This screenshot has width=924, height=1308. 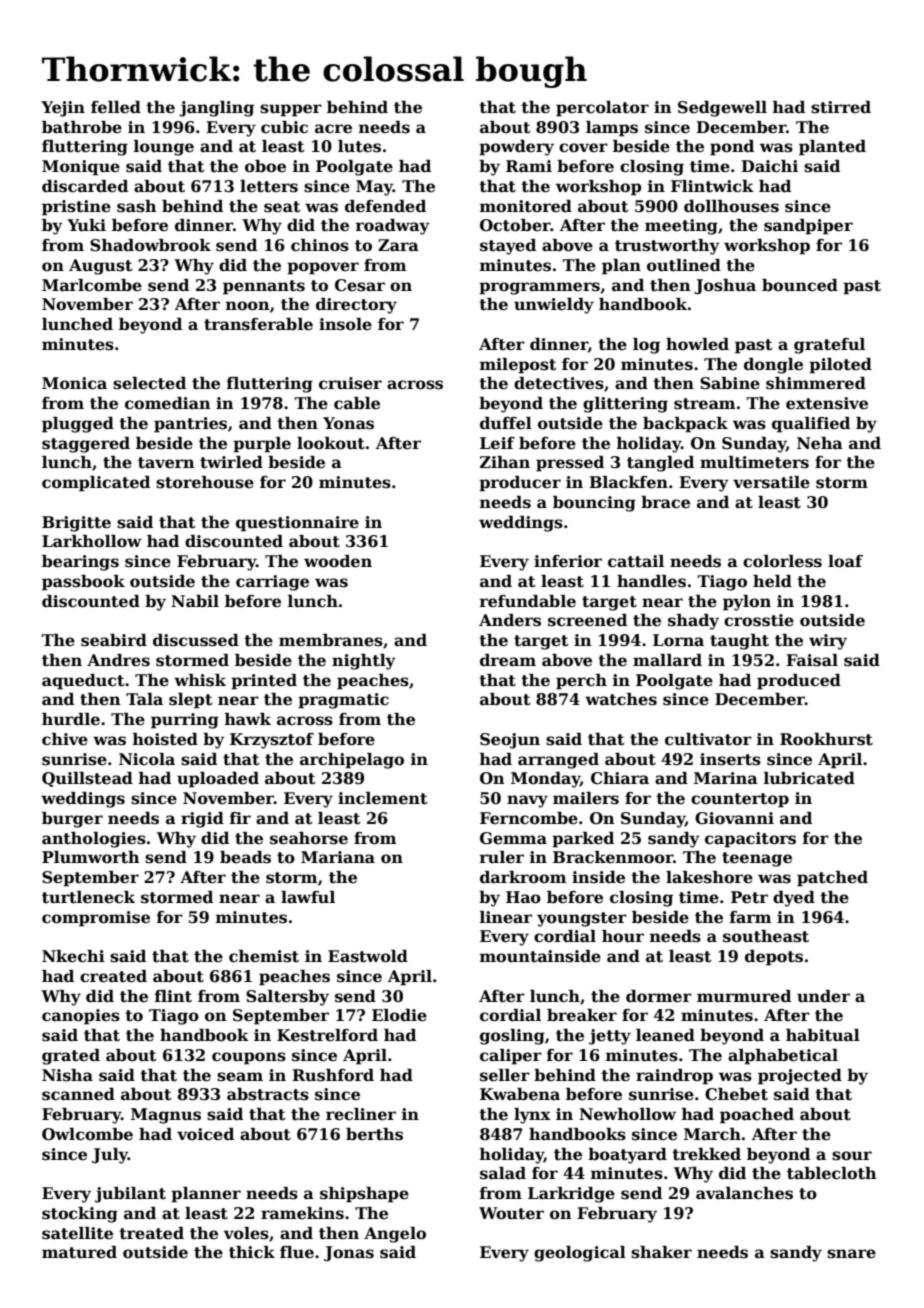 What do you see at coordinates (151, 1233) in the screenshot?
I see `treated` at bounding box center [151, 1233].
